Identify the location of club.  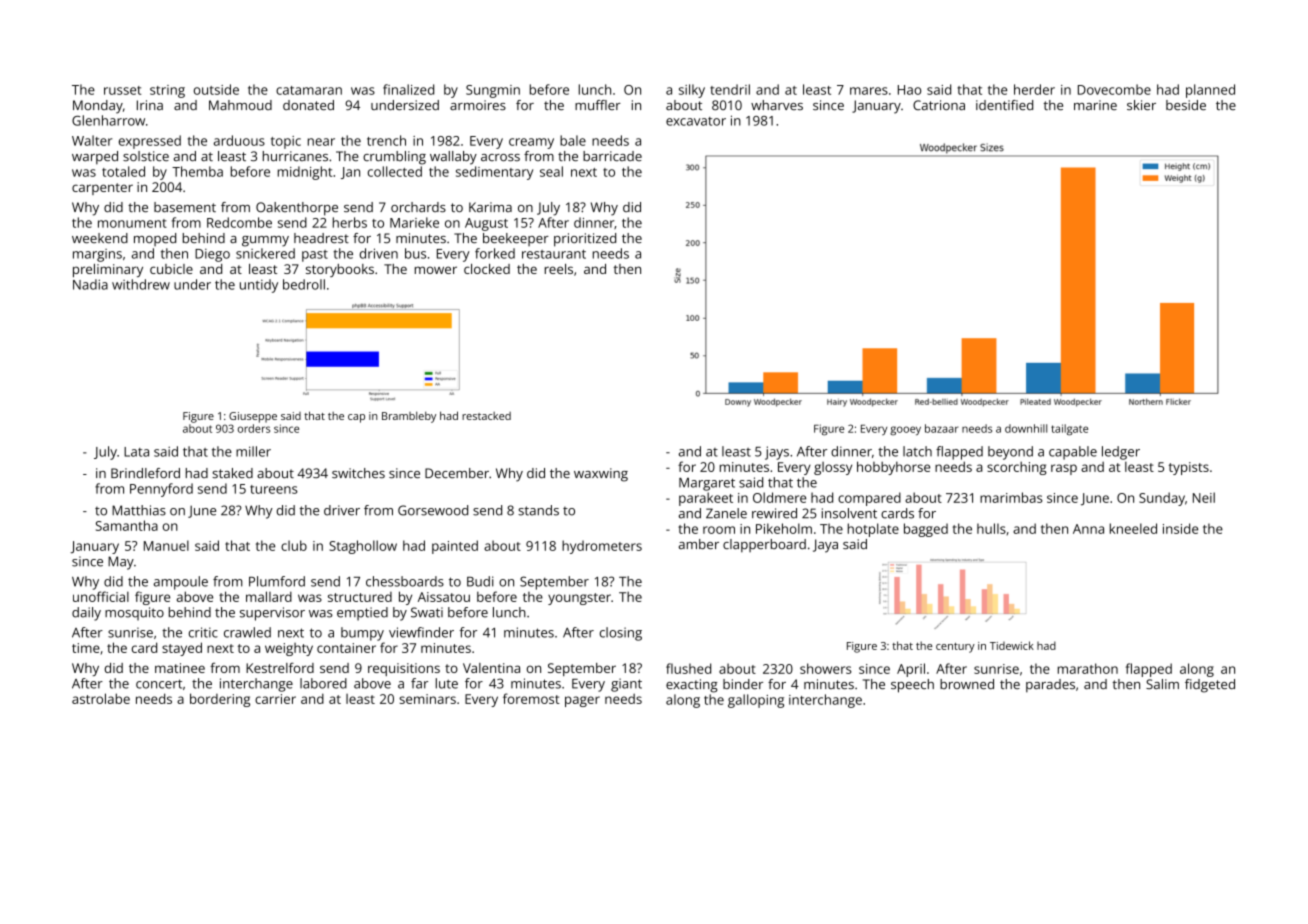
(294, 545).
